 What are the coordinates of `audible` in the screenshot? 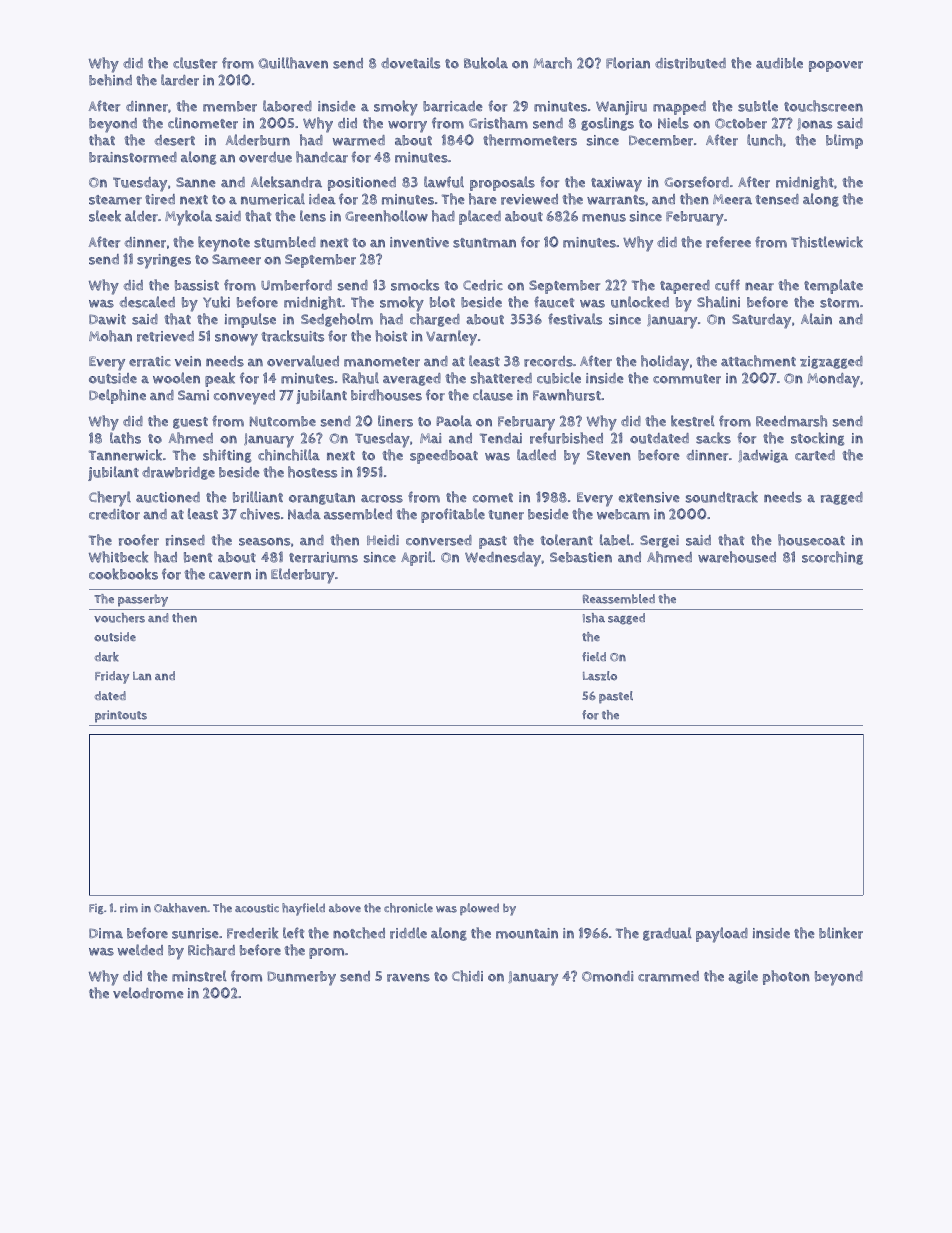 It's located at (779, 63).
